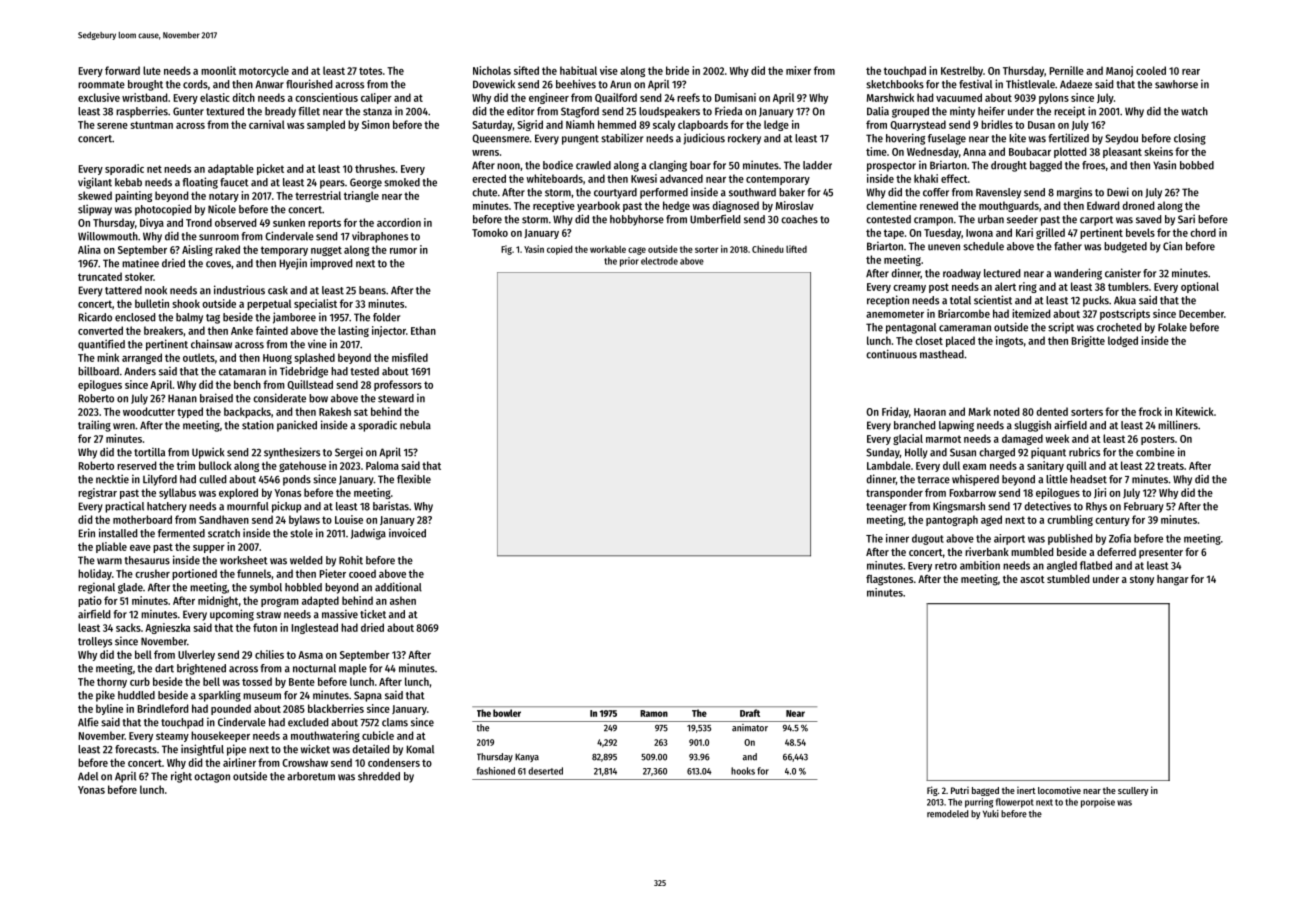 The width and height of the page is (1308, 924). Describe the element at coordinates (88, 776) in the page. I see `Adel` at that location.
